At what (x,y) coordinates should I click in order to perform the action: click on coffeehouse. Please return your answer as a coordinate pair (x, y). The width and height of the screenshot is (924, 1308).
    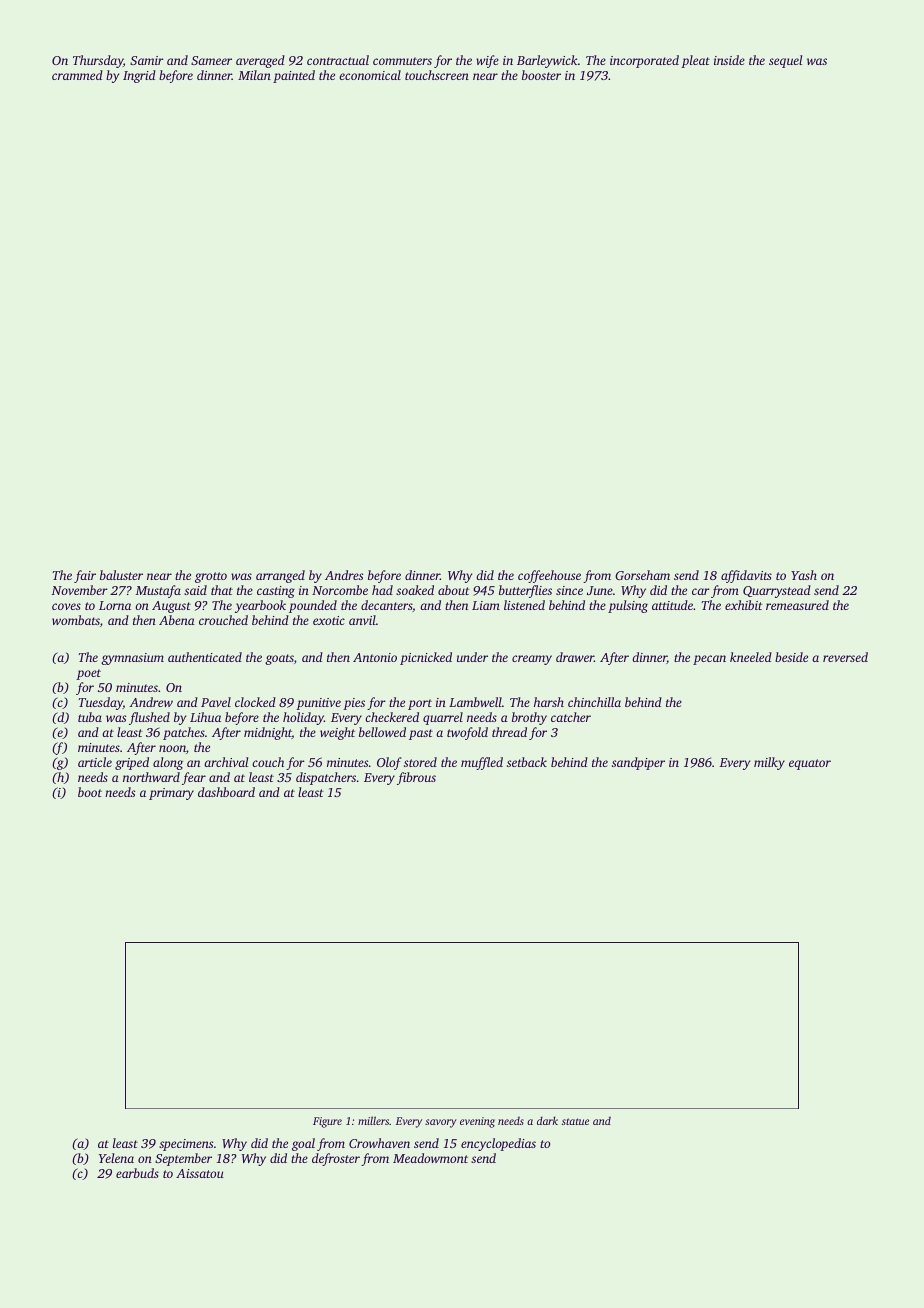
    Looking at the image, I should click on (549, 576).
